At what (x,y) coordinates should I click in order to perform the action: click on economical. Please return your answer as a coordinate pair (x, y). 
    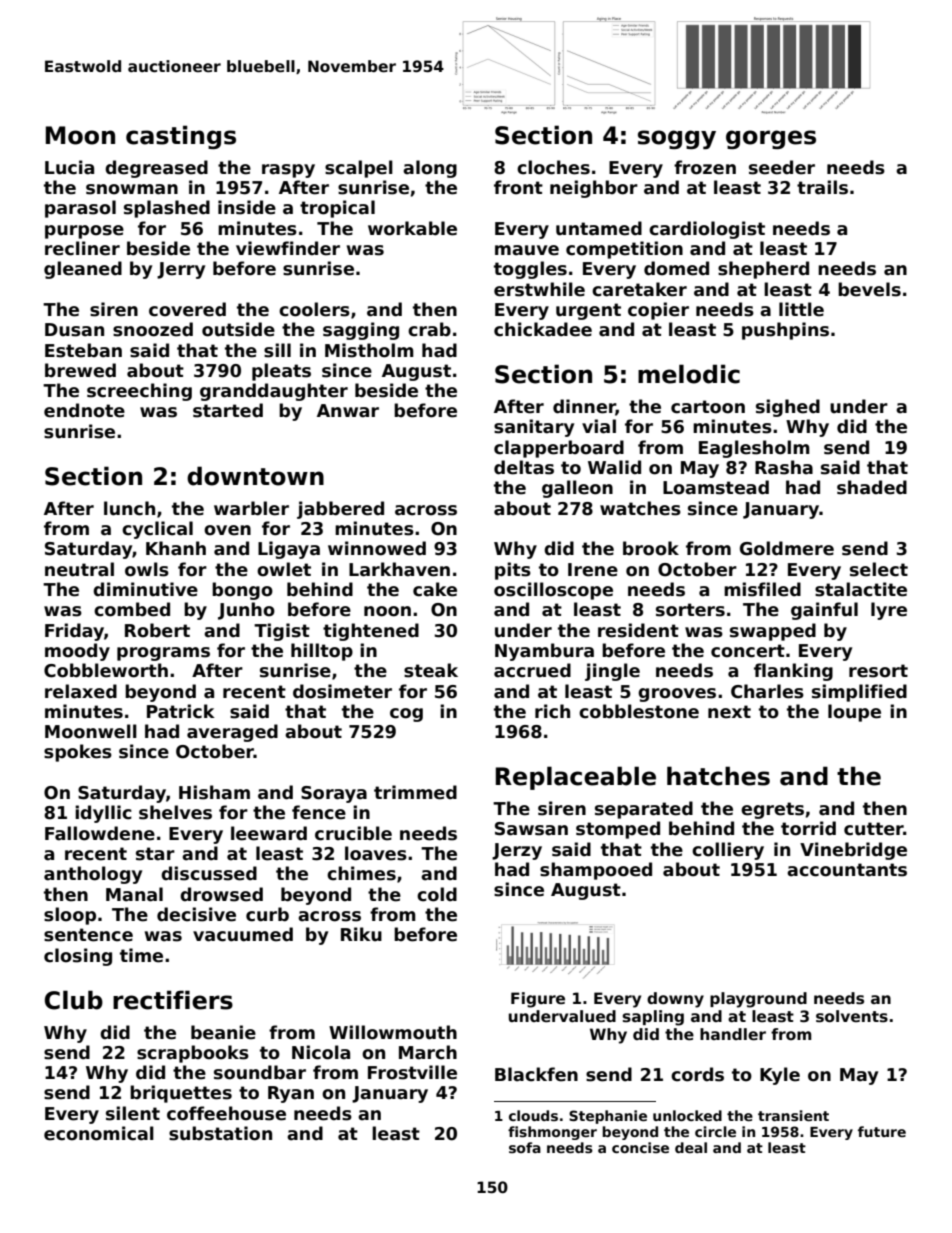
    Looking at the image, I should click on (99, 1133).
